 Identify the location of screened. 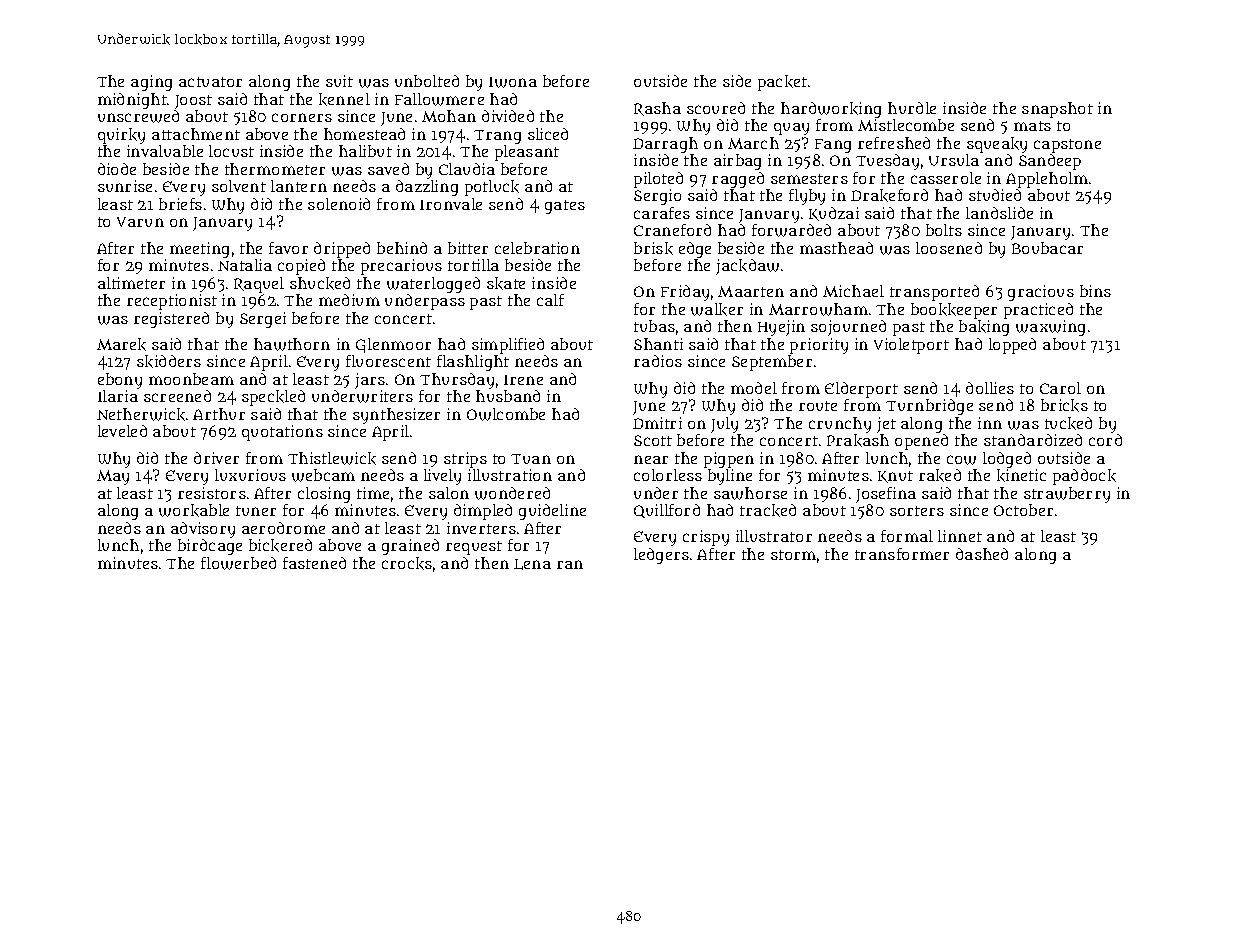
(177, 396).
